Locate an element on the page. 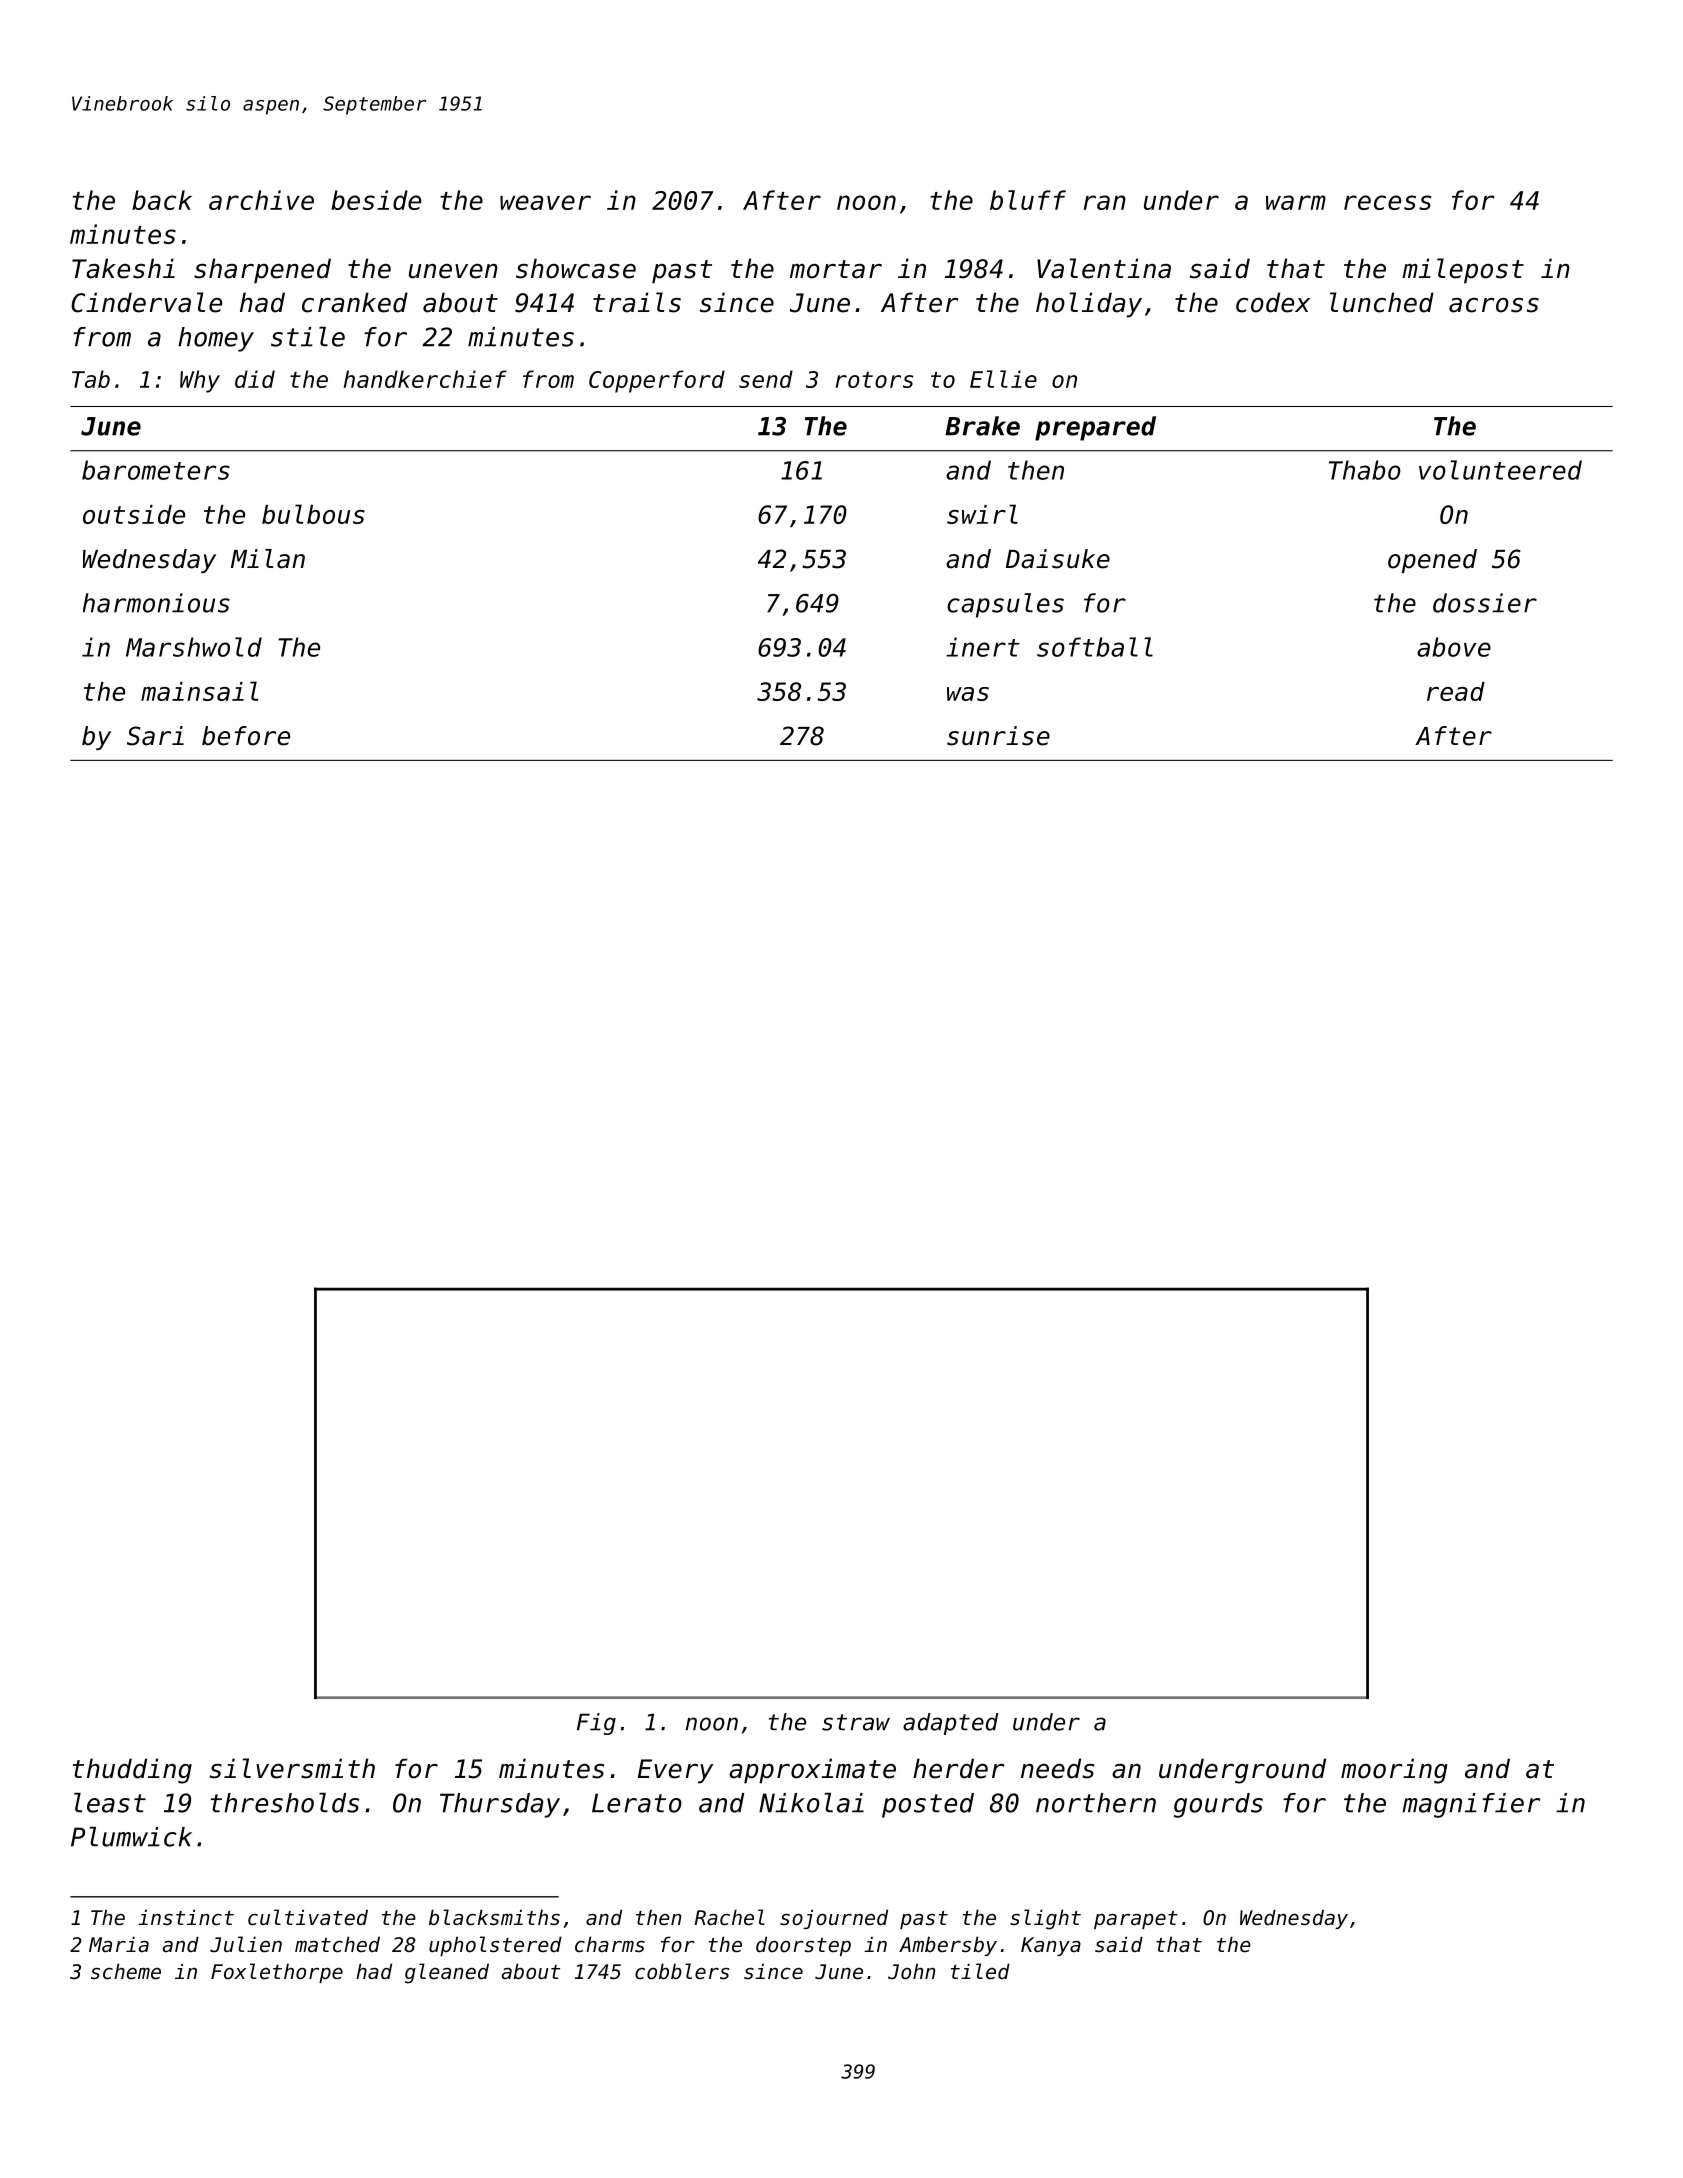  Brake is located at coordinates (982, 426).
